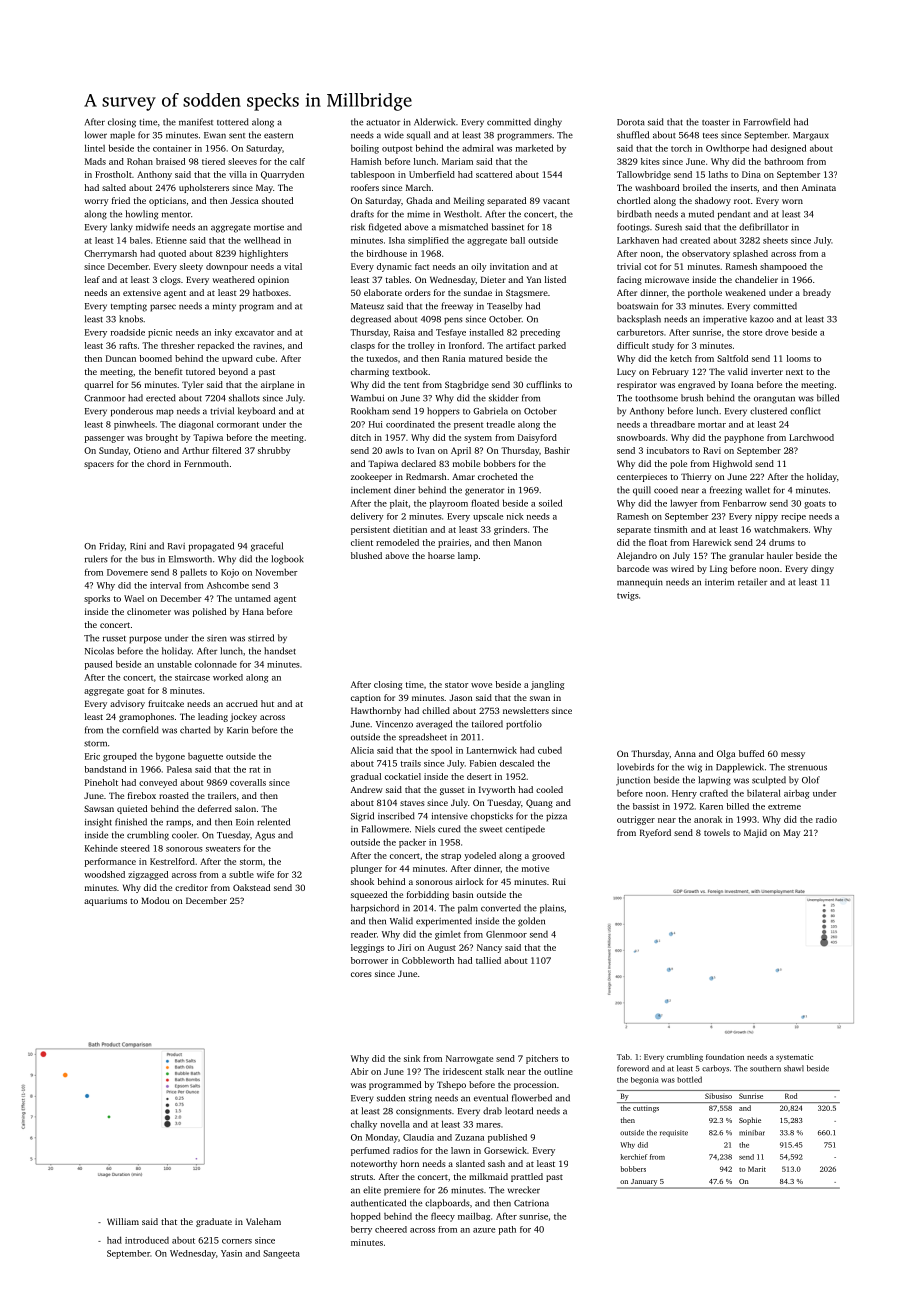  What do you see at coordinates (366, 698) in the screenshot?
I see `caption` at bounding box center [366, 698].
